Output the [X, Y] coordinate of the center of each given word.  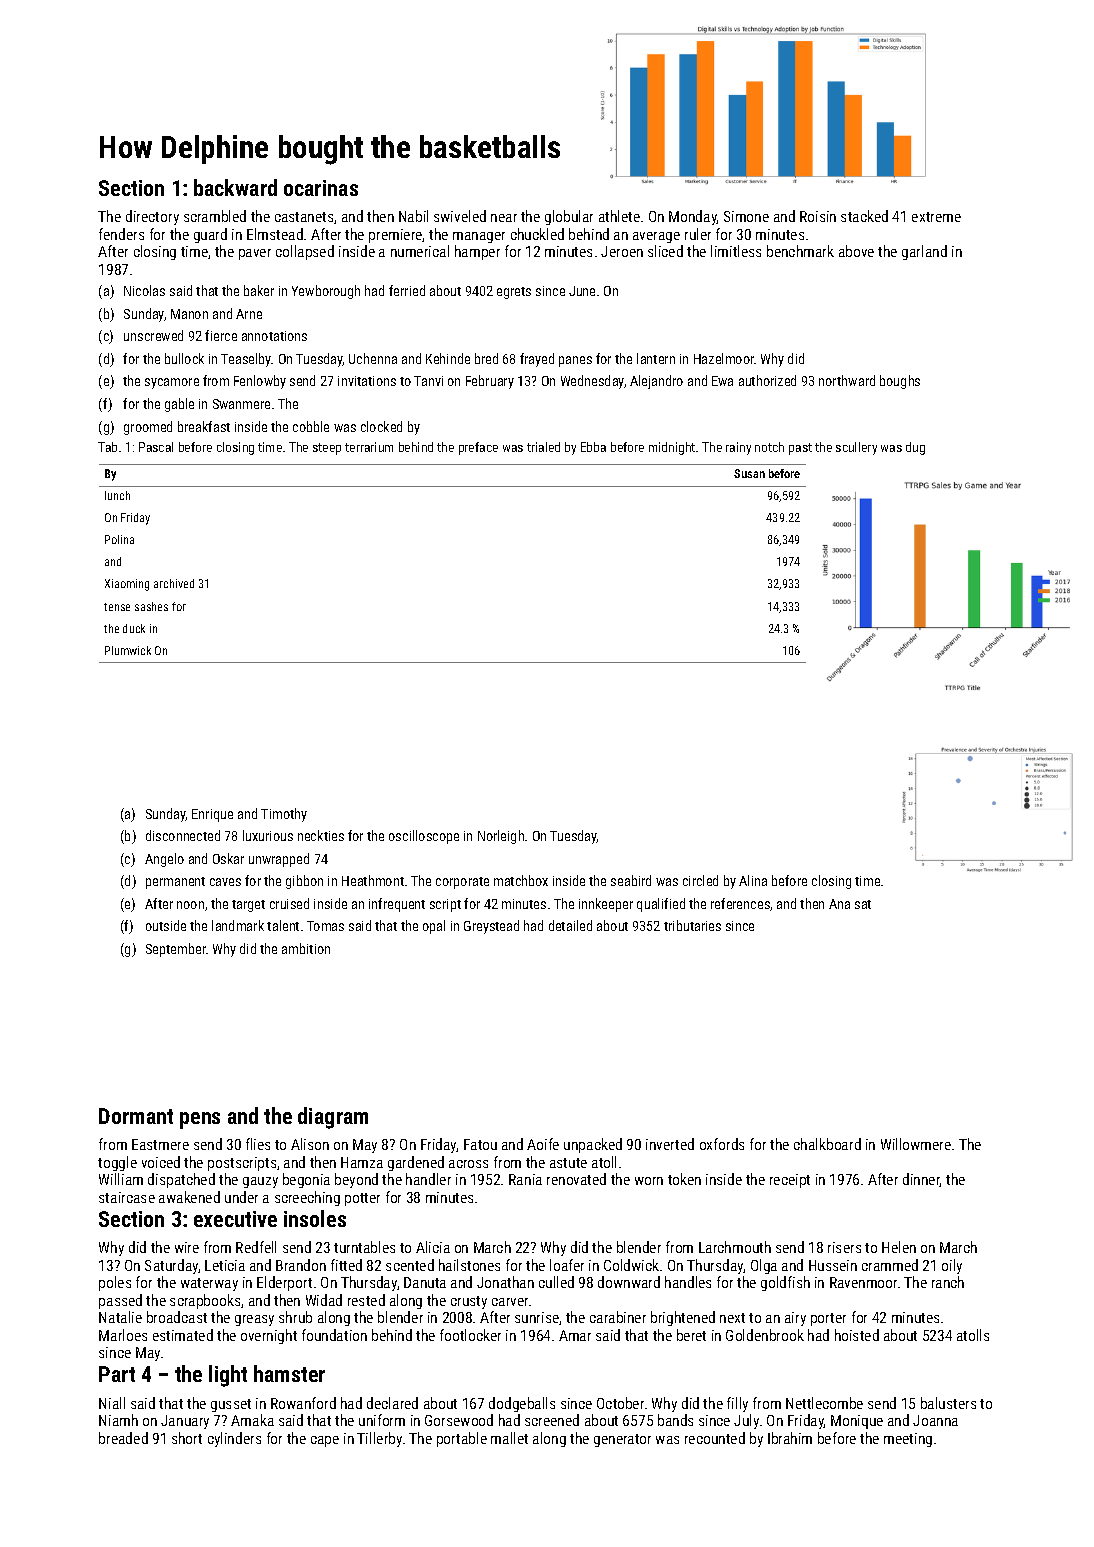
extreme [936, 217]
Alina [753, 880]
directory [152, 217]
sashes [151, 606]
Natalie [120, 1317]
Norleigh [501, 837]
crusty [469, 1302]
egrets [514, 293]
